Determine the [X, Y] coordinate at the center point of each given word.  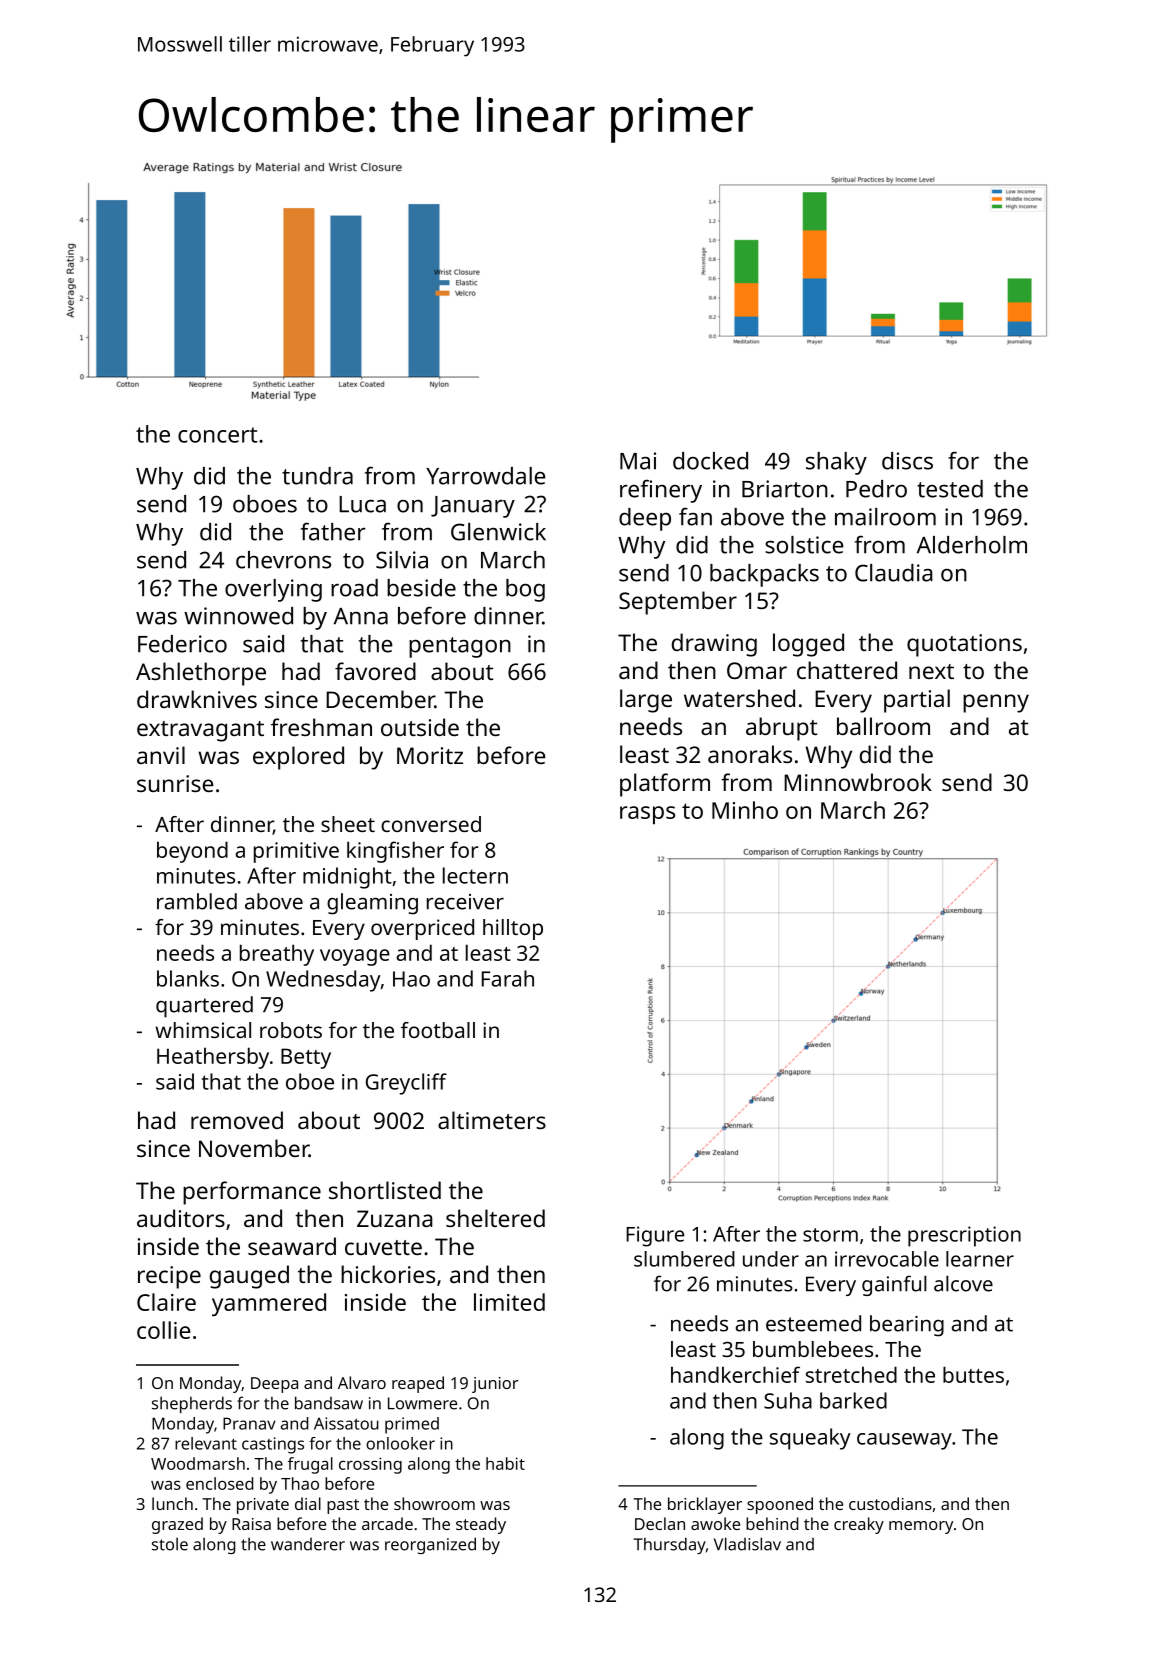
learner [980, 1259]
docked [710, 461]
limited [509, 1302]
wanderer [308, 1544]
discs [907, 461]
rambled [197, 901]
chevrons [283, 560]
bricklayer [705, 1505]
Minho [745, 810]
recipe [169, 1277]
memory [921, 1527]
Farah [508, 978]
